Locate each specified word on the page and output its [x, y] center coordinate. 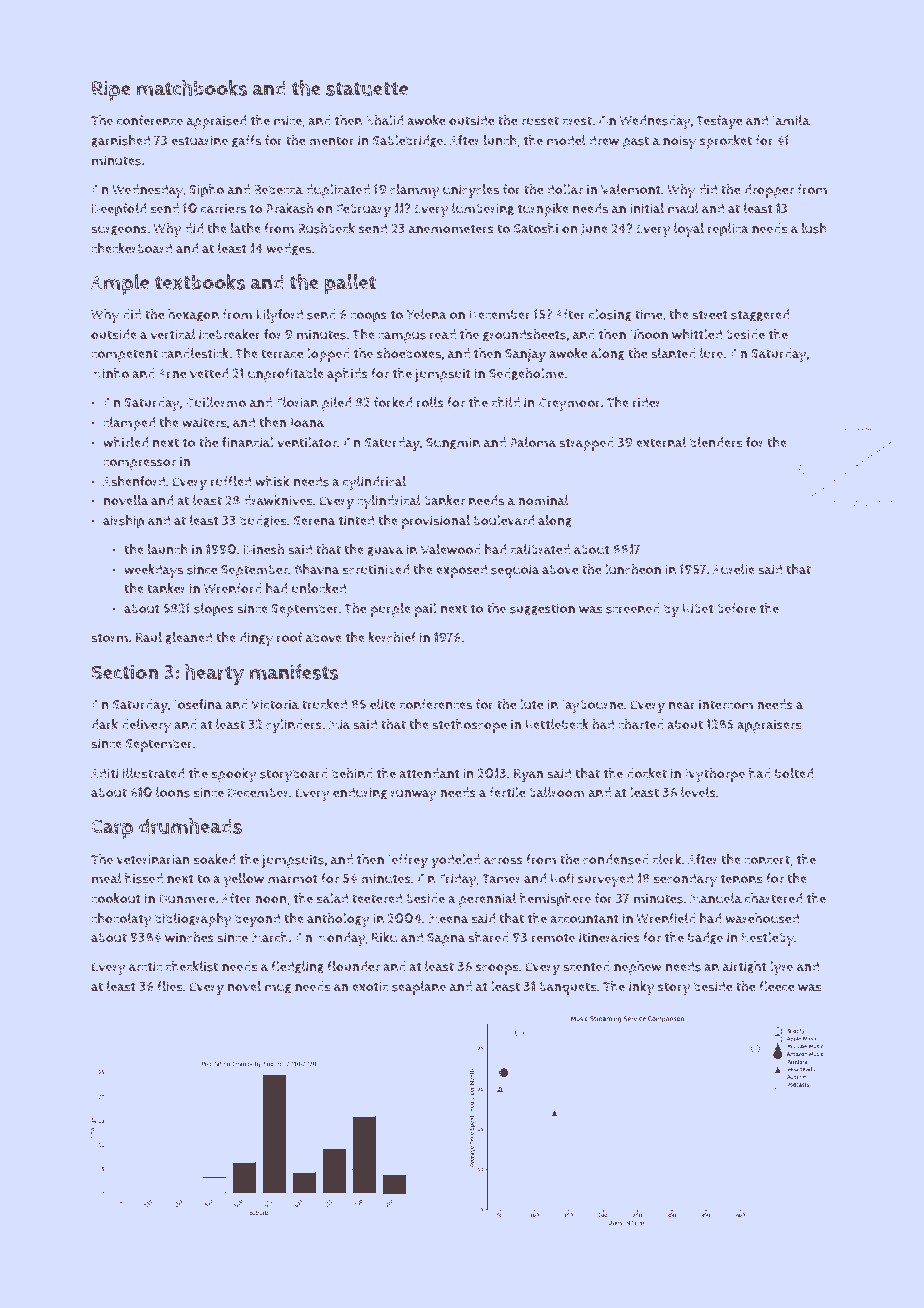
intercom [726, 704]
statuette [367, 89]
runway [414, 795]
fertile [507, 792]
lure [711, 353]
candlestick [195, 353]
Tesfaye [719, 122]
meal [107, 878]
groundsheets [524, 335]
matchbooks [192, 88]
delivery [146, 726]
